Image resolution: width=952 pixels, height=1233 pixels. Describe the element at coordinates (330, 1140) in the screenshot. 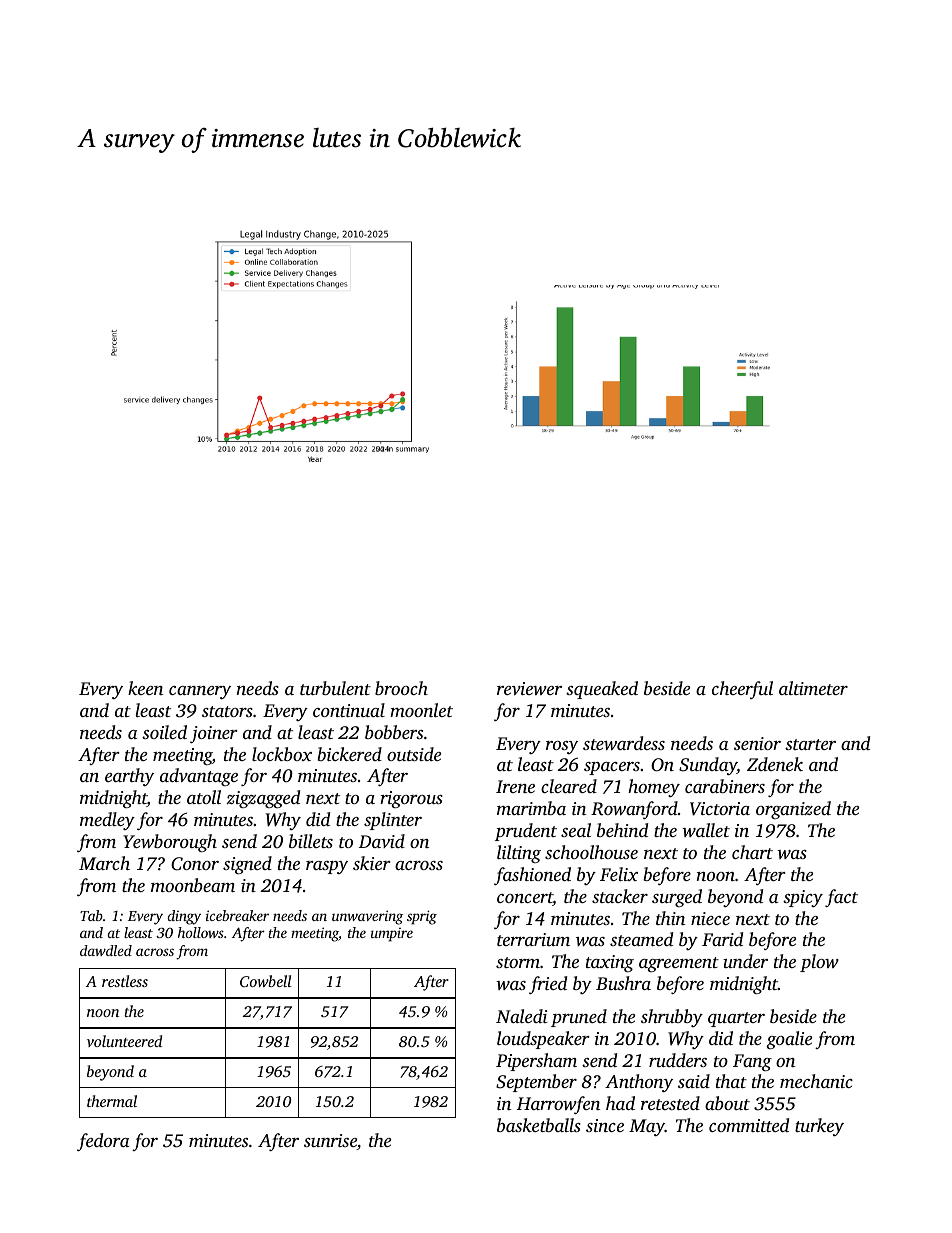

I see `sunrise` at that location.
